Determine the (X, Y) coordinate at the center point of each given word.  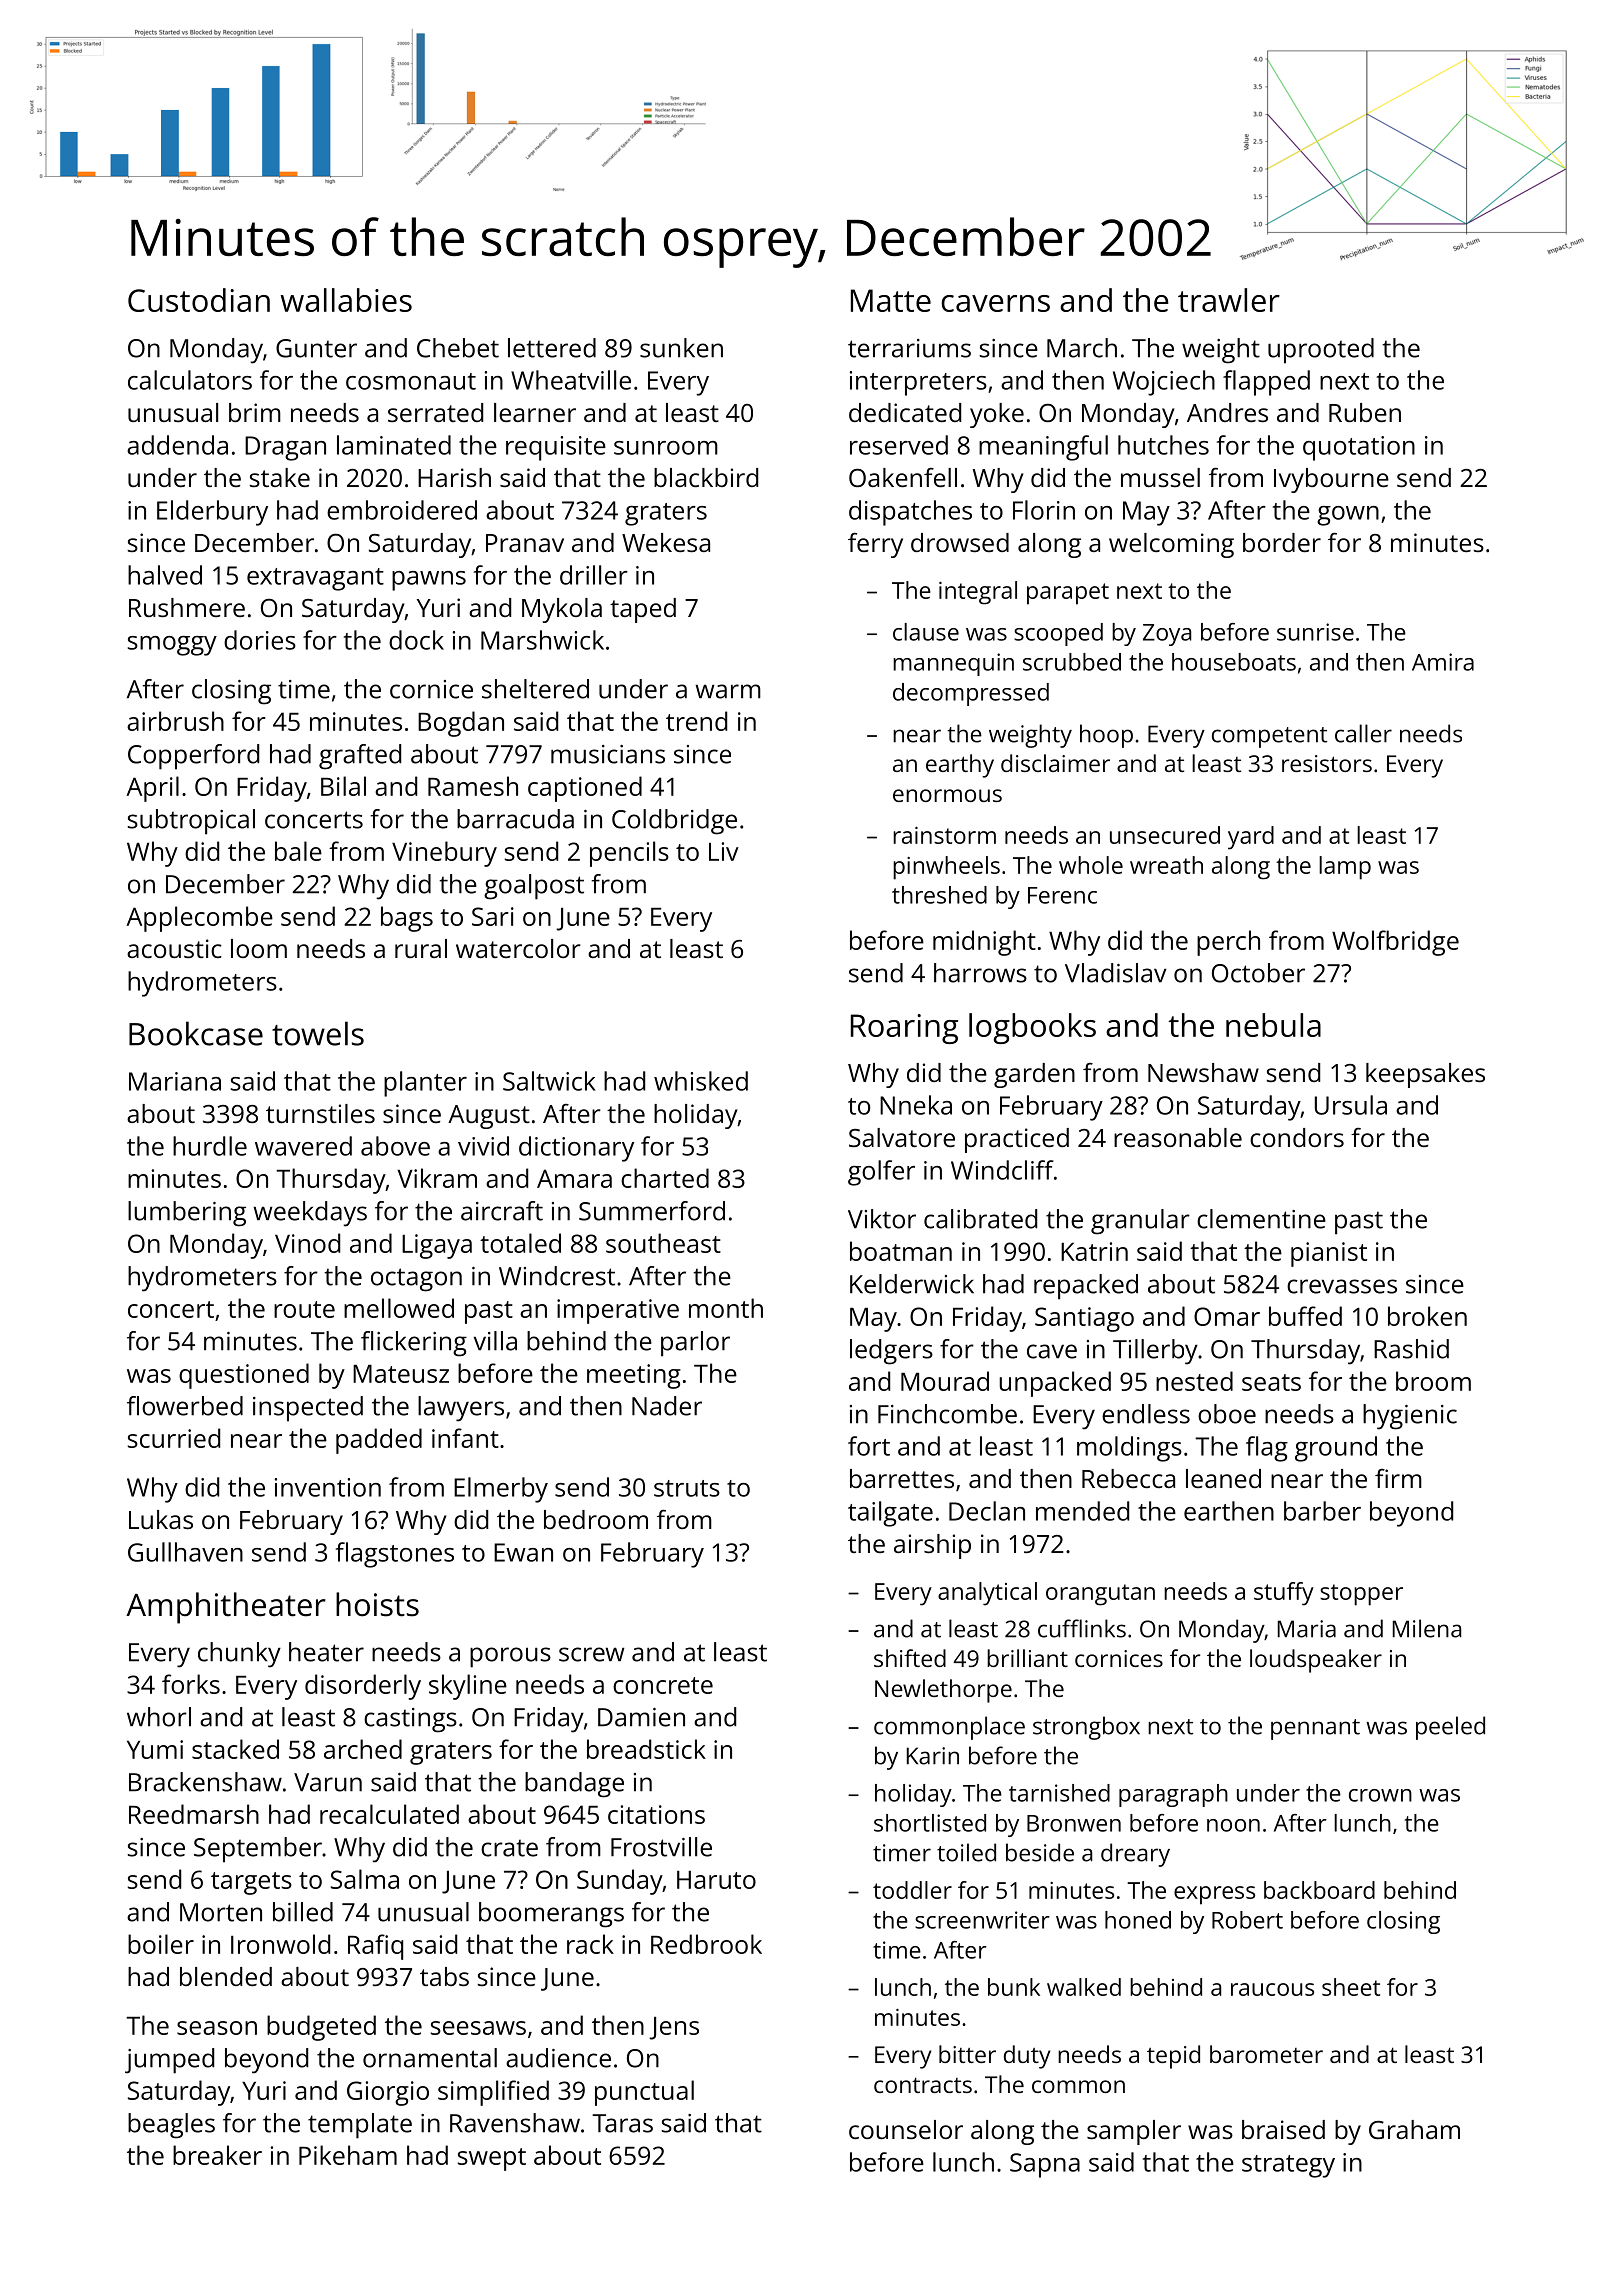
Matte (891, 300)
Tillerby (1155, 1352)
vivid (483, 1146)
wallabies (346, 300)
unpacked (1055, 1384)
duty (1027, 2057)
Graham (1414, 2129)
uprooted (1321, 351)
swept (492, 2159)
